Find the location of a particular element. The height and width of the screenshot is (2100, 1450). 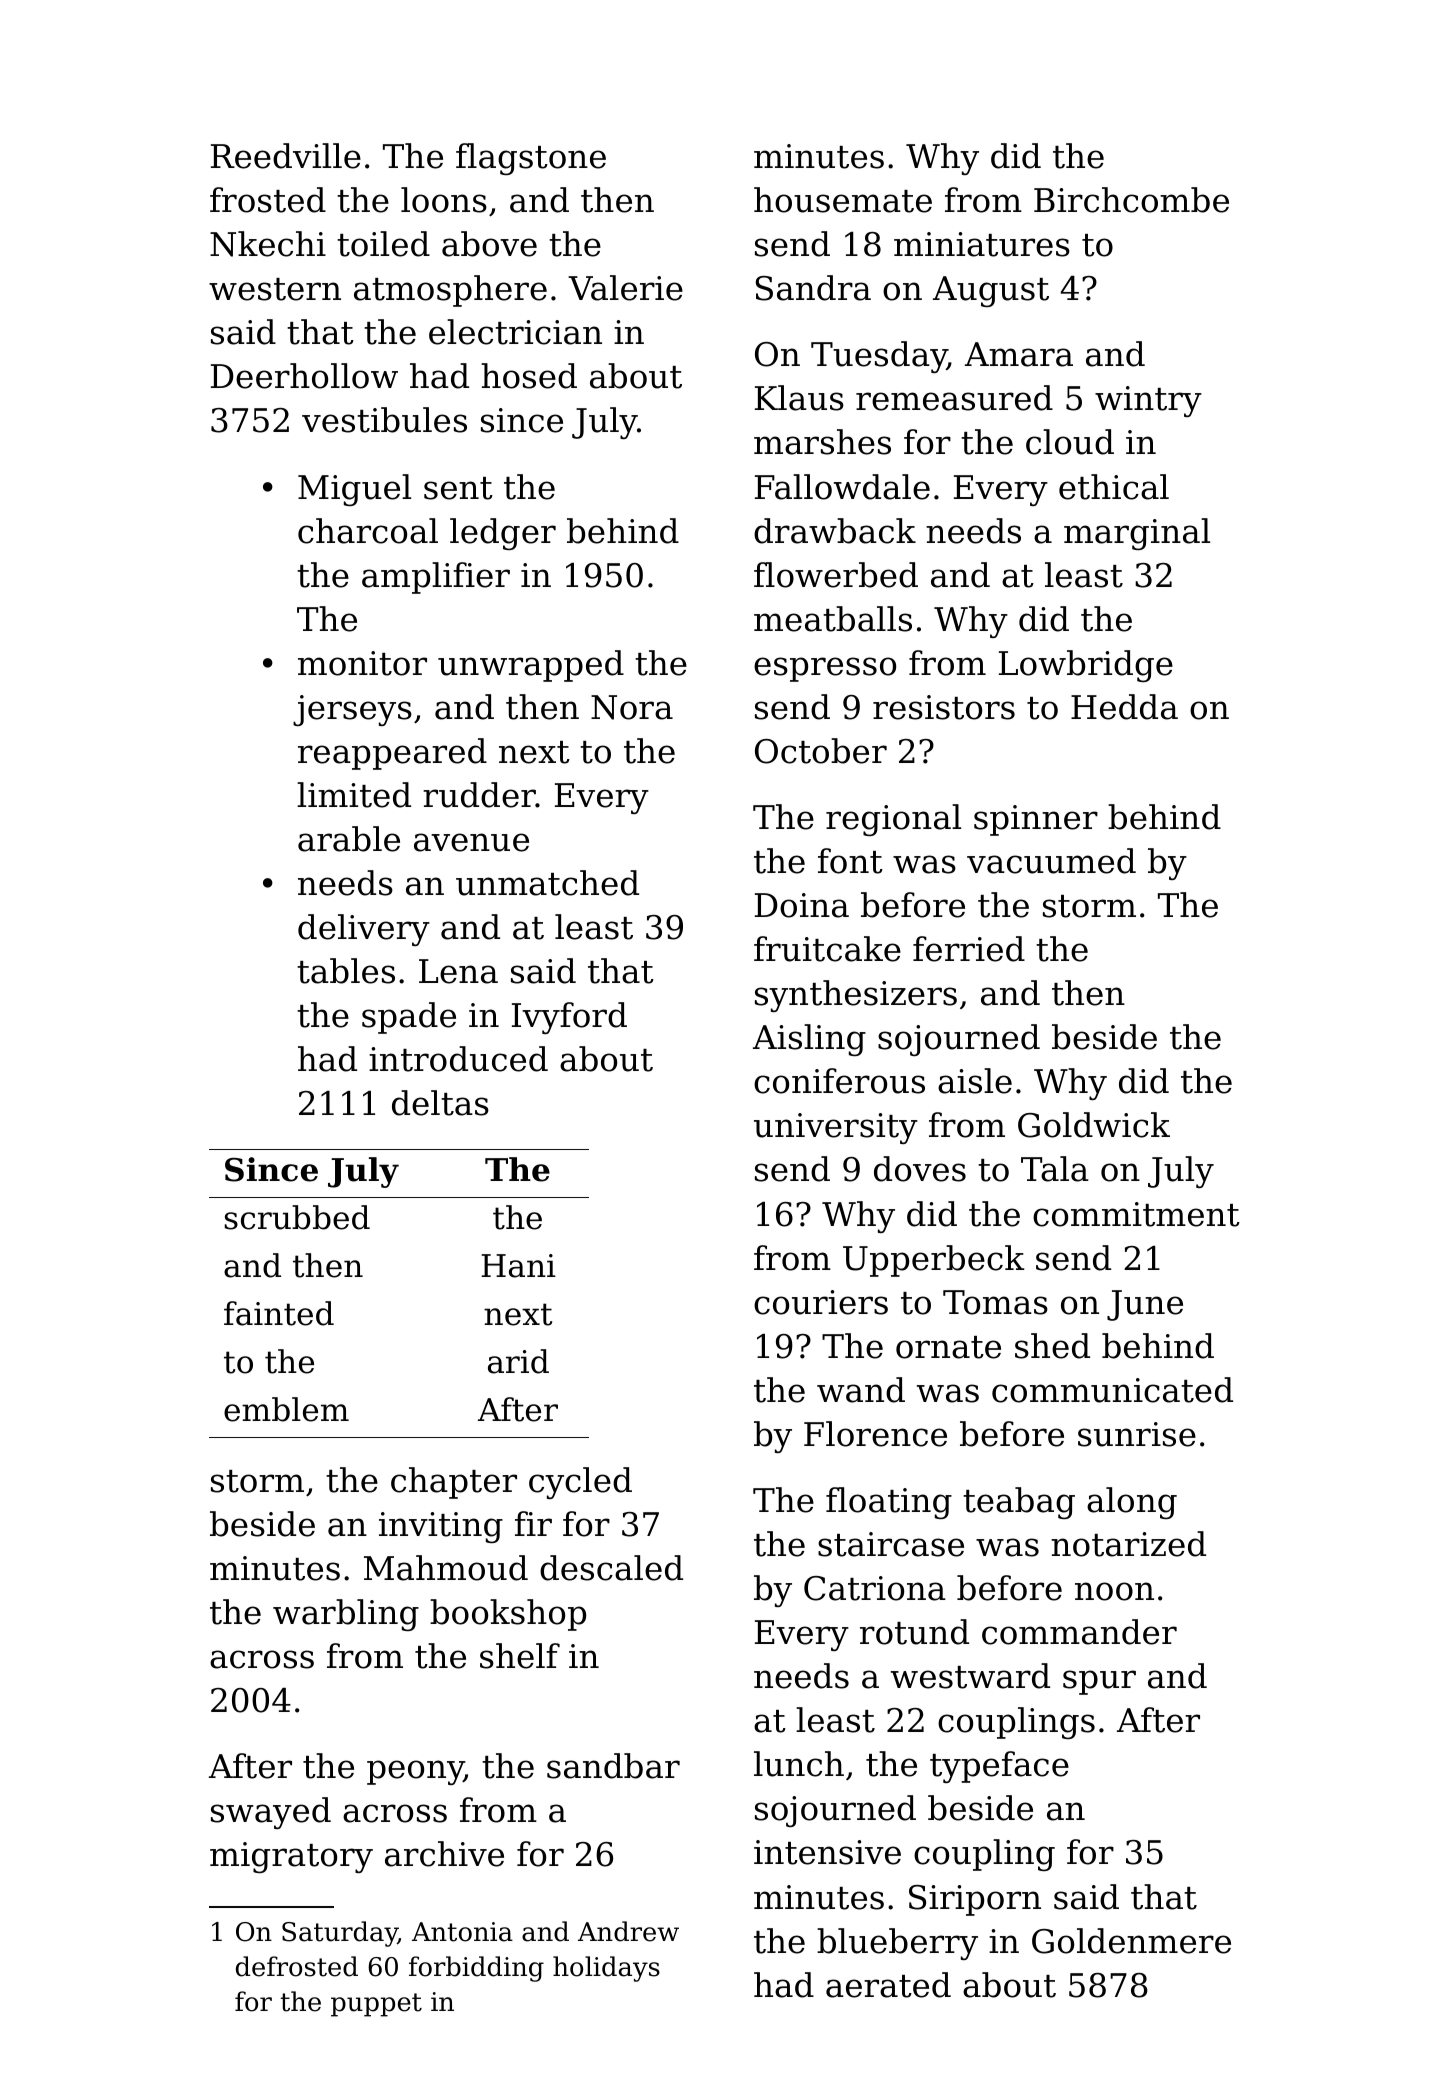

Birchcombe is located at coordinates (1131, 200).
